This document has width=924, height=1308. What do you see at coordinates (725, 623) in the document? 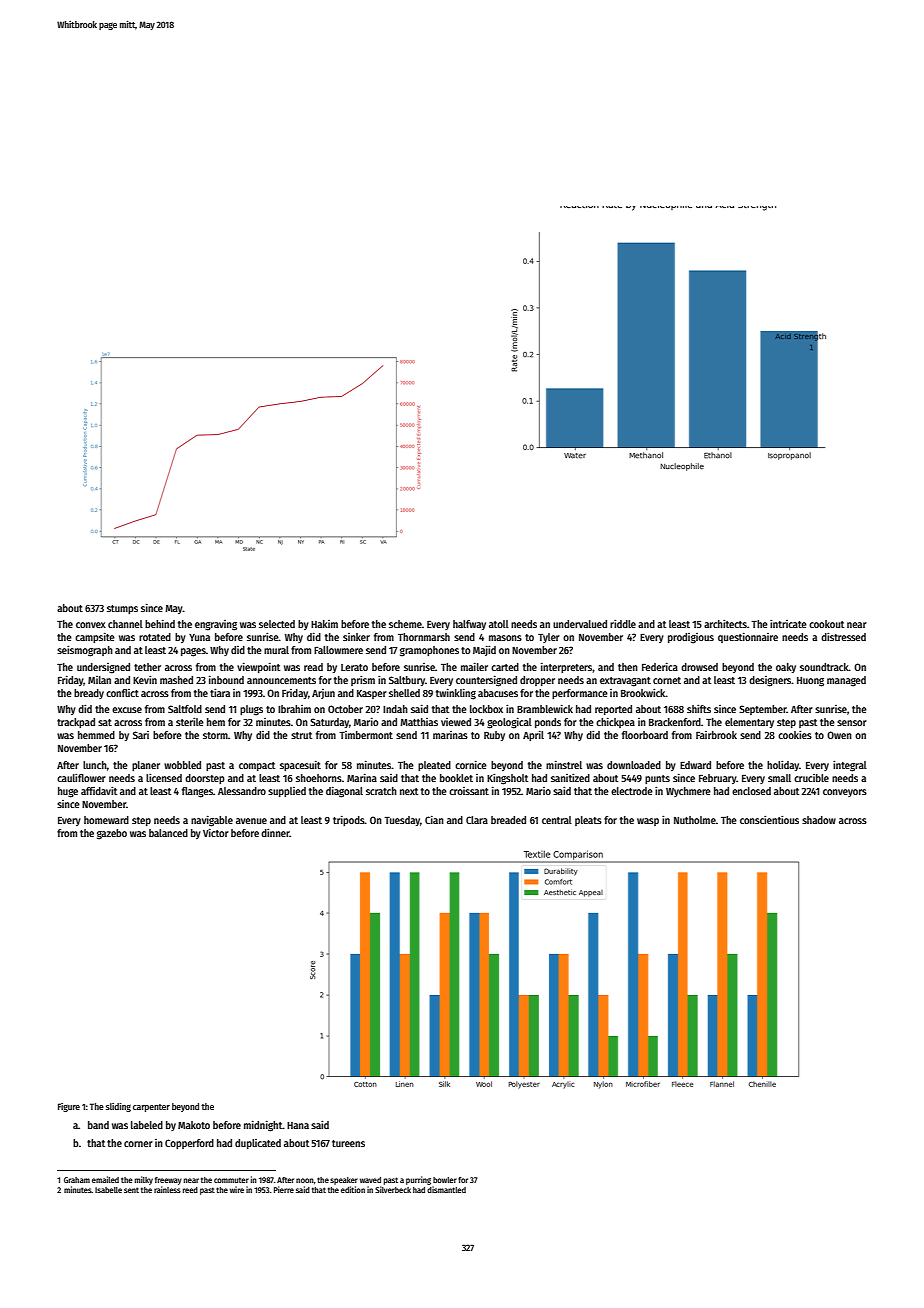
I see `architects` at bounding box center [725, 623].
